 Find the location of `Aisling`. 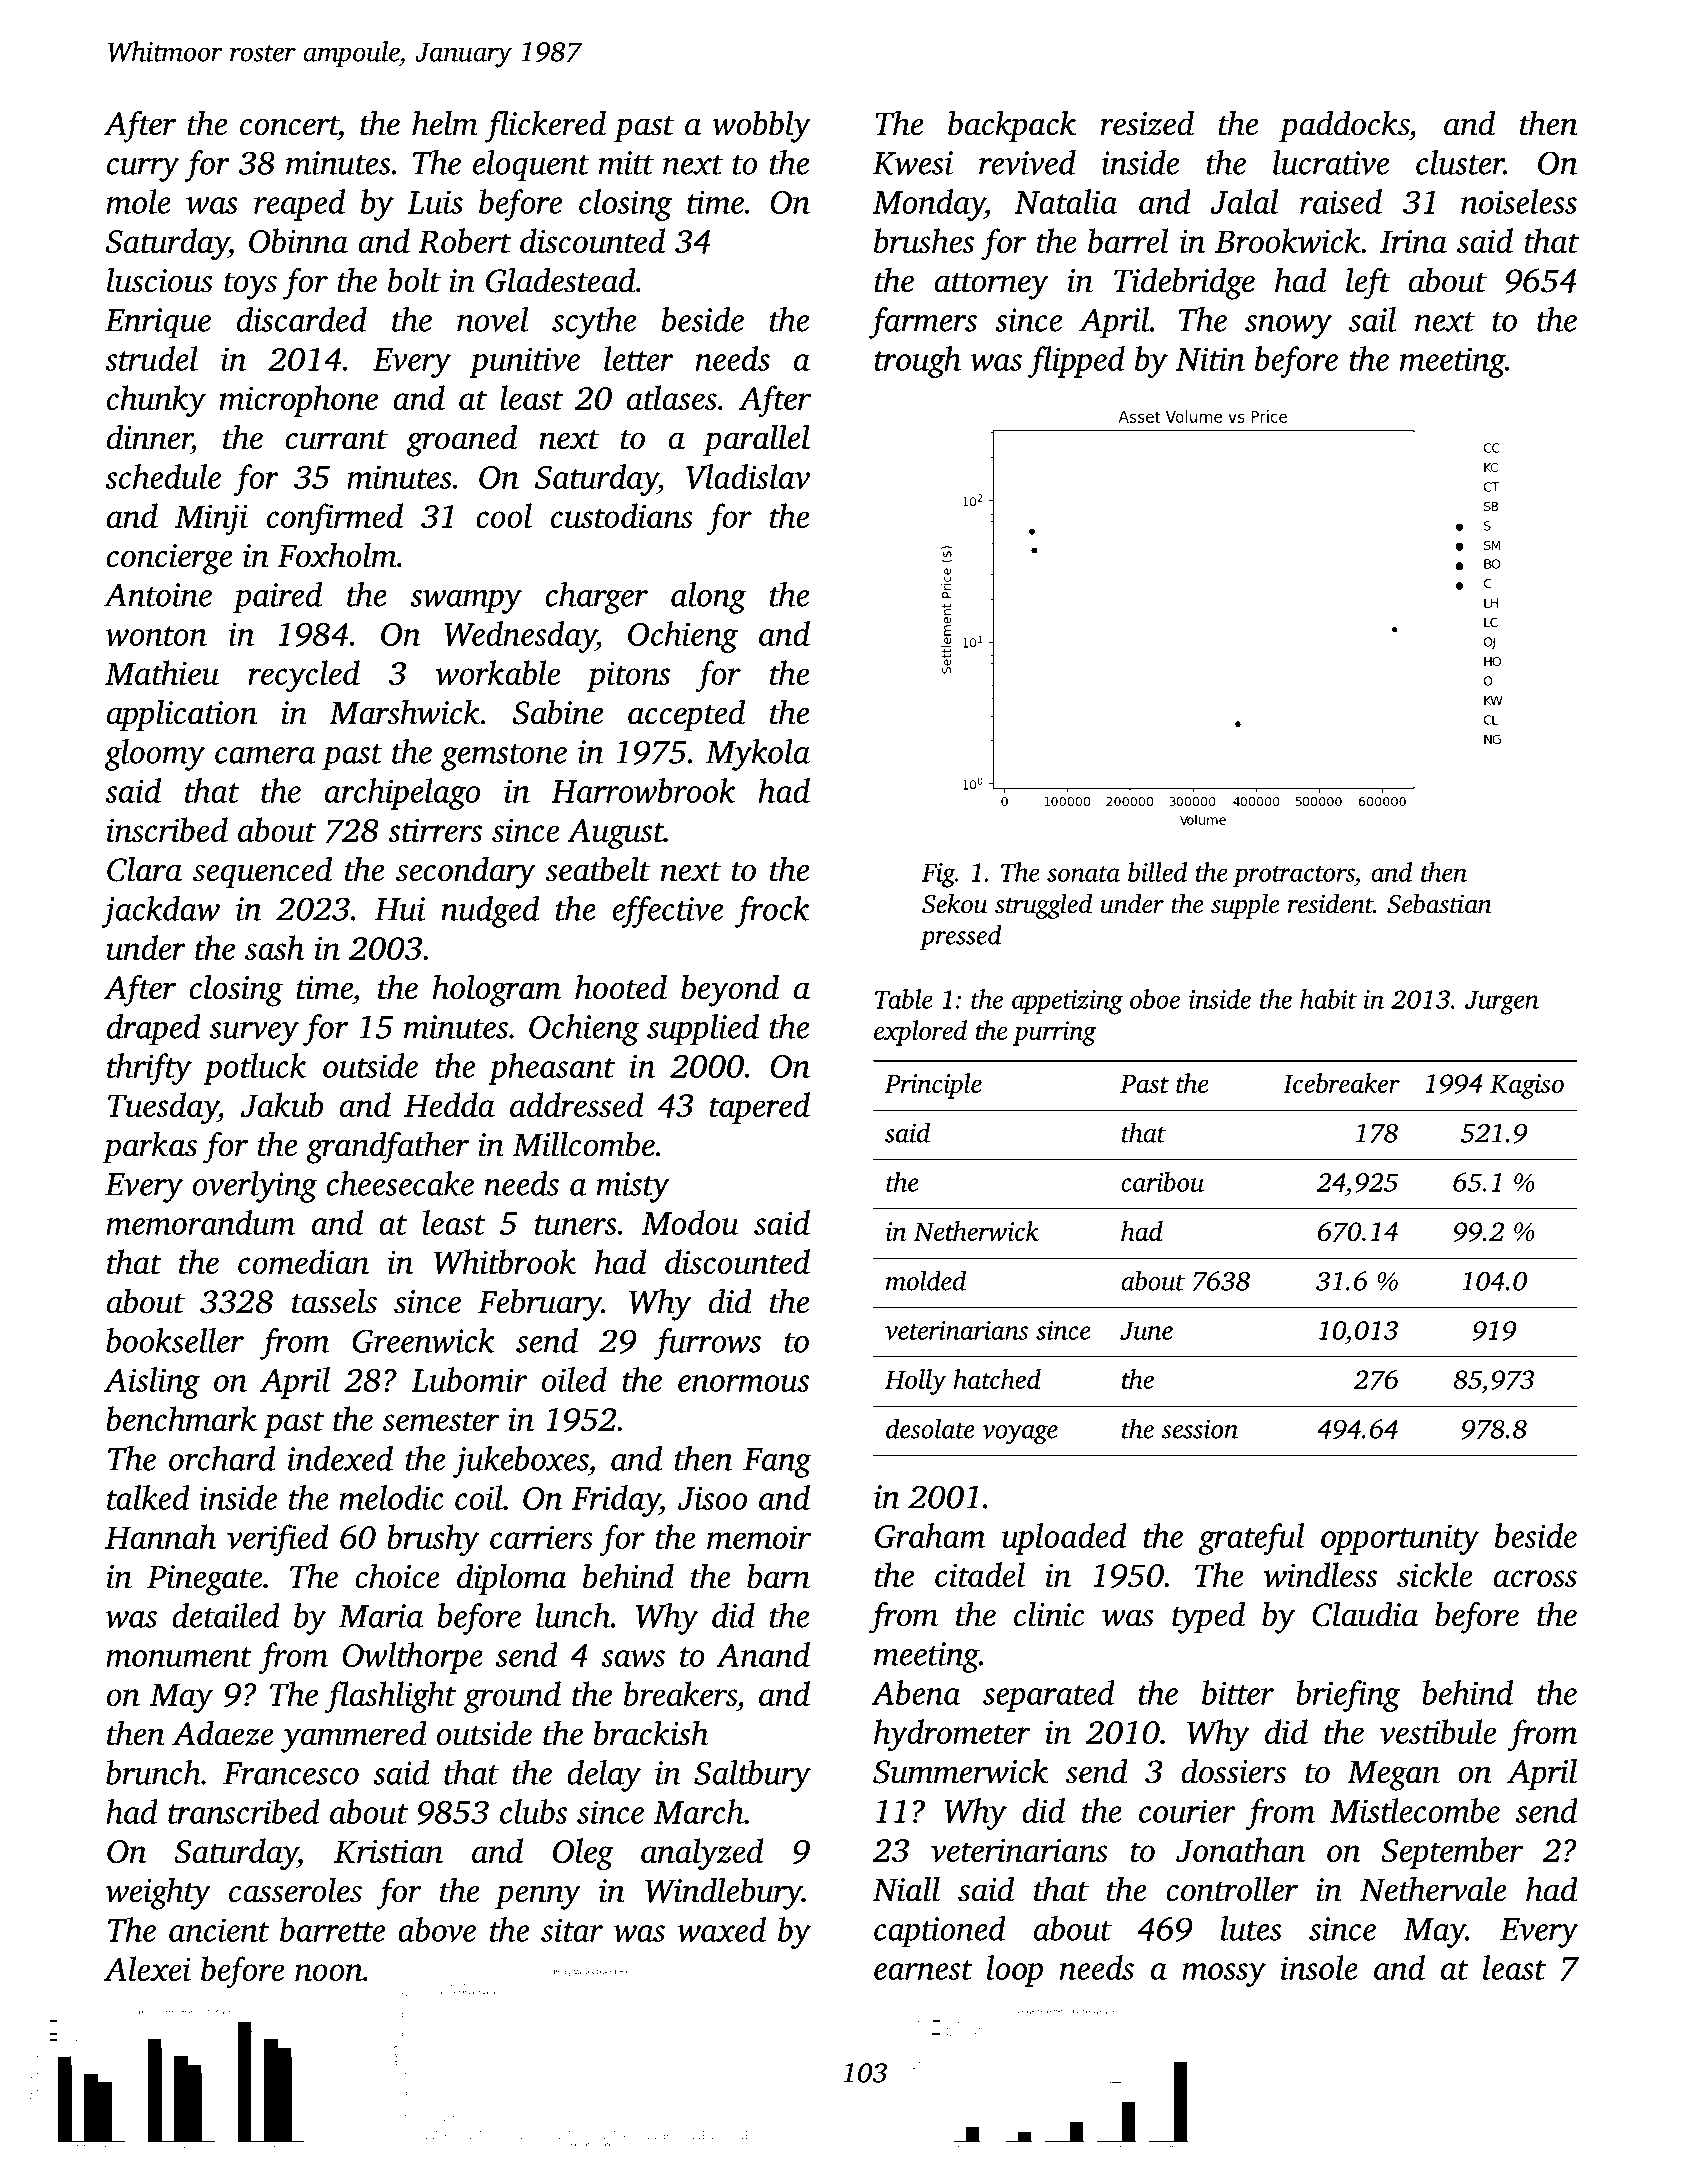

Aisling is located at coordinates (152, 1383).
